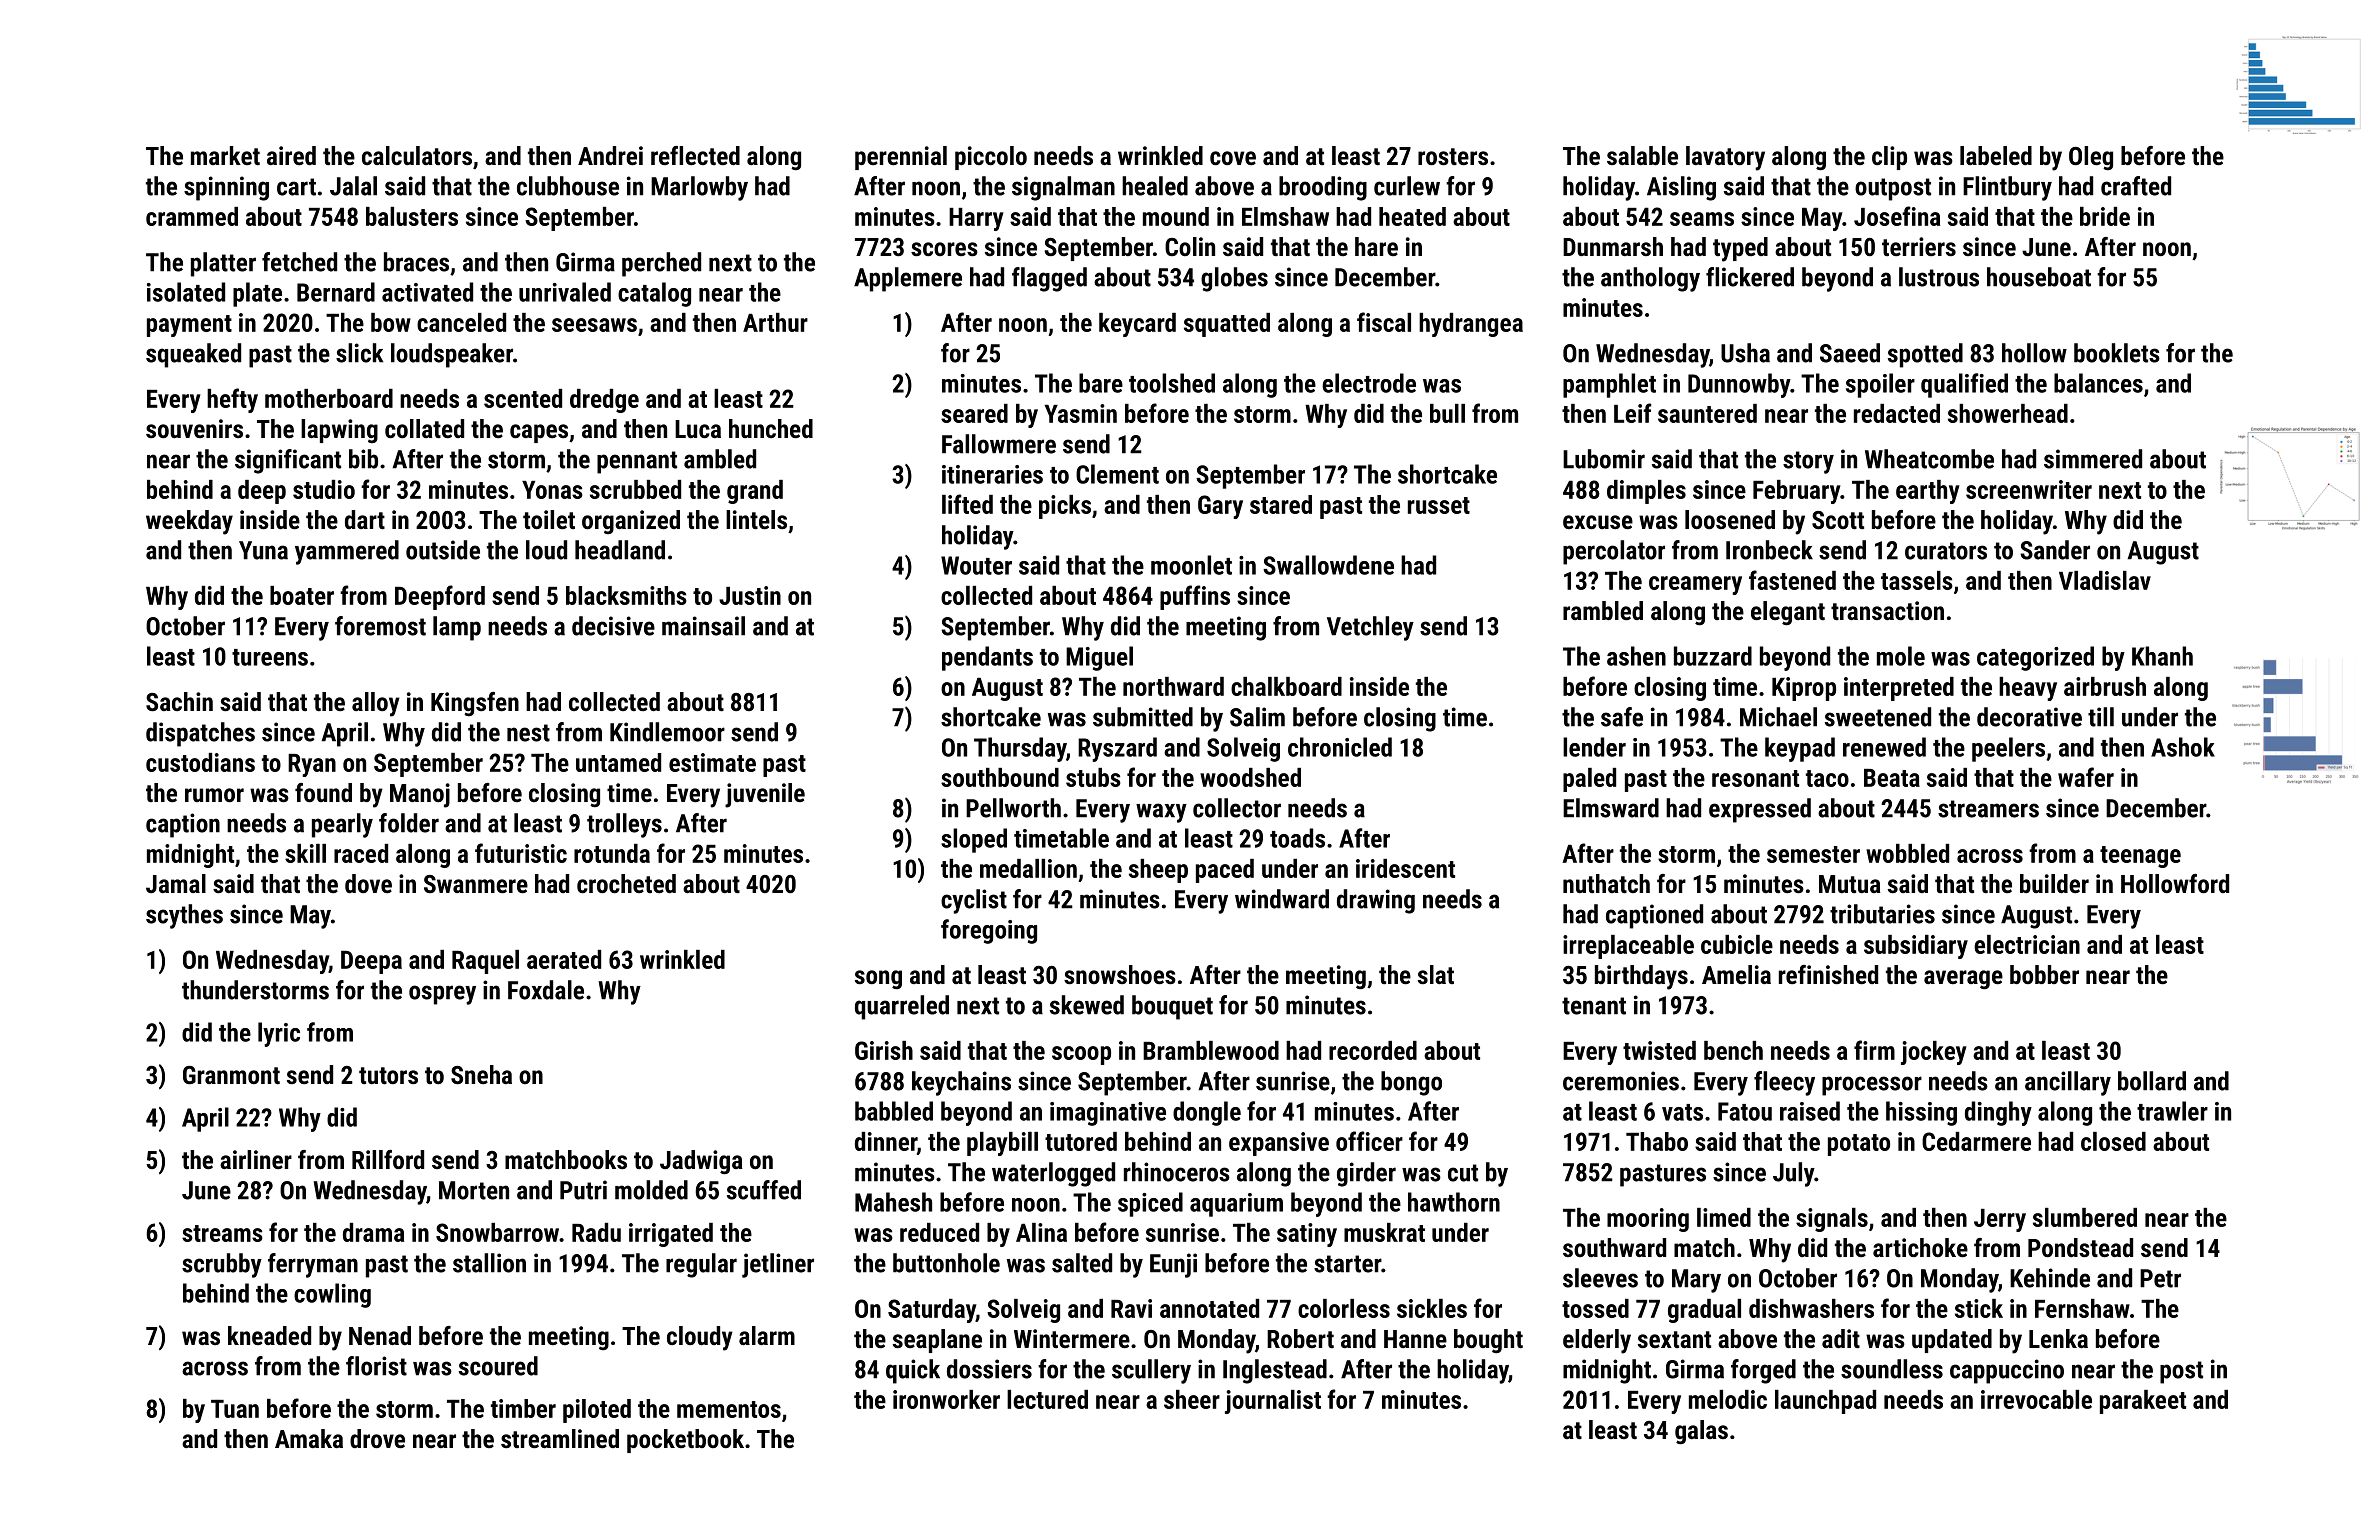 Image resolution: width=2380 pixels, height=1540 pixels. Describe the element at coordinates (1257, 717) in the page. I see `Salim` at that location.
